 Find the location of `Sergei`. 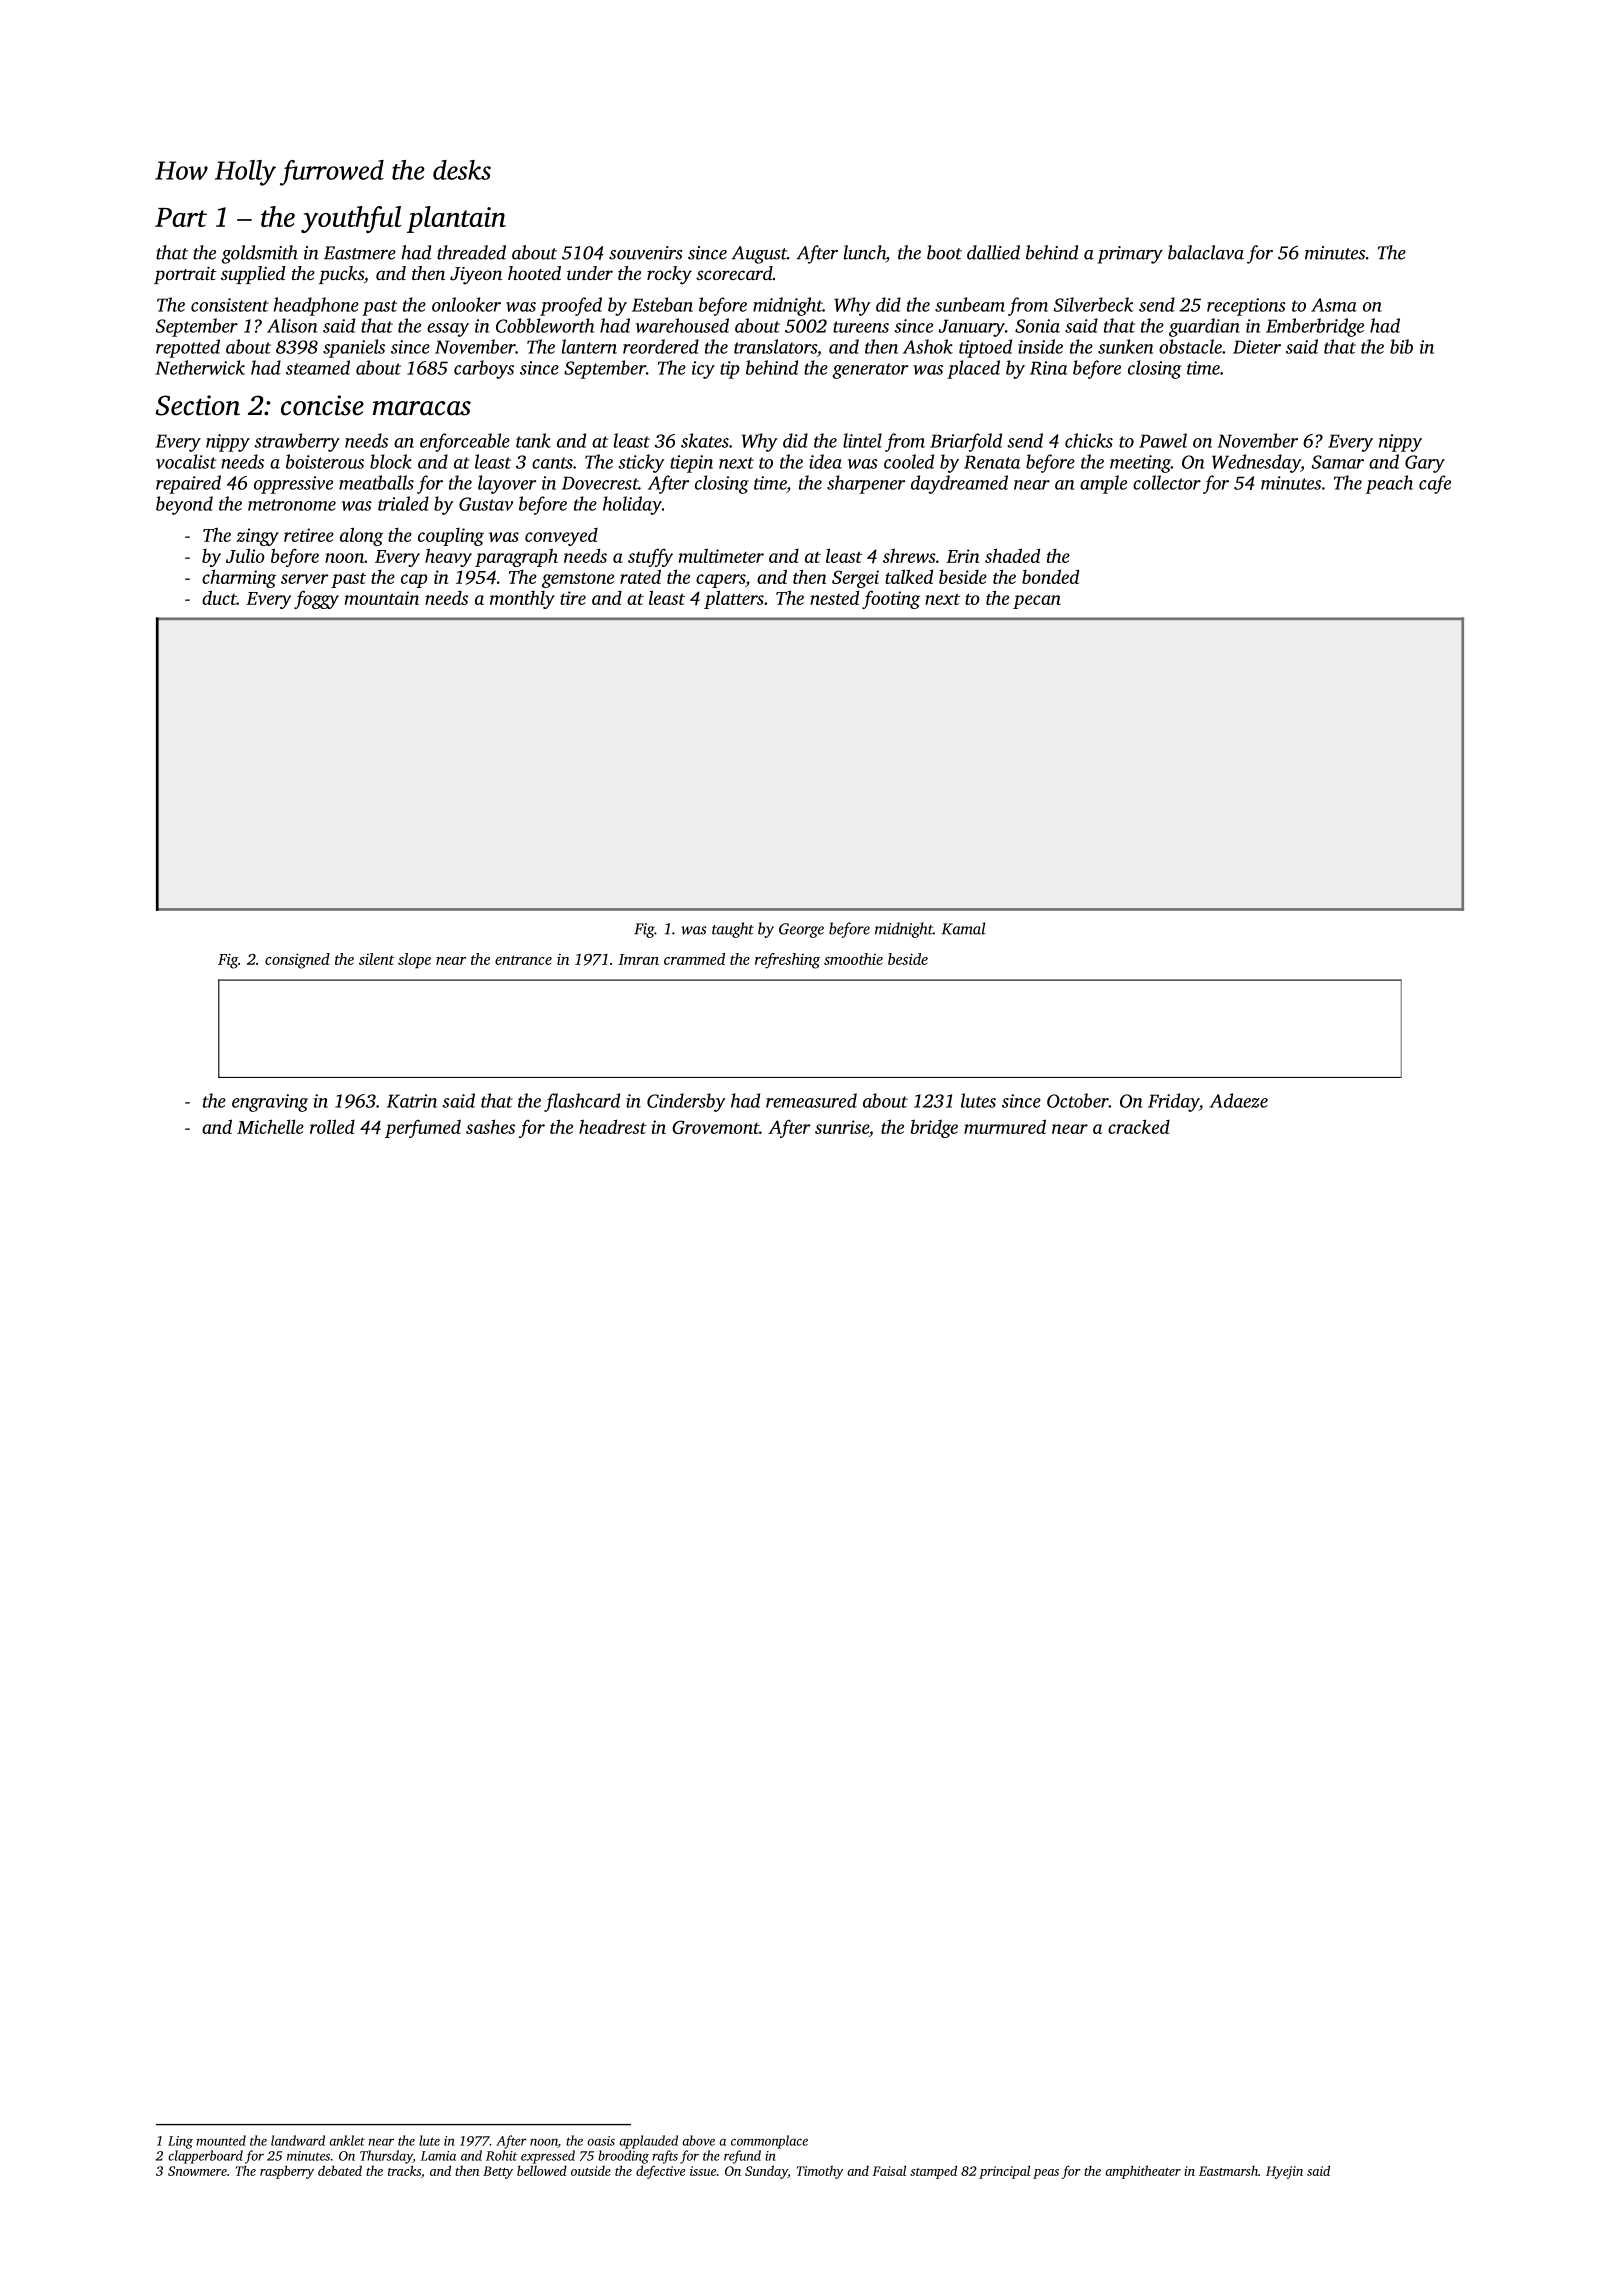

Sergei is located at coordinates (855, 579).
